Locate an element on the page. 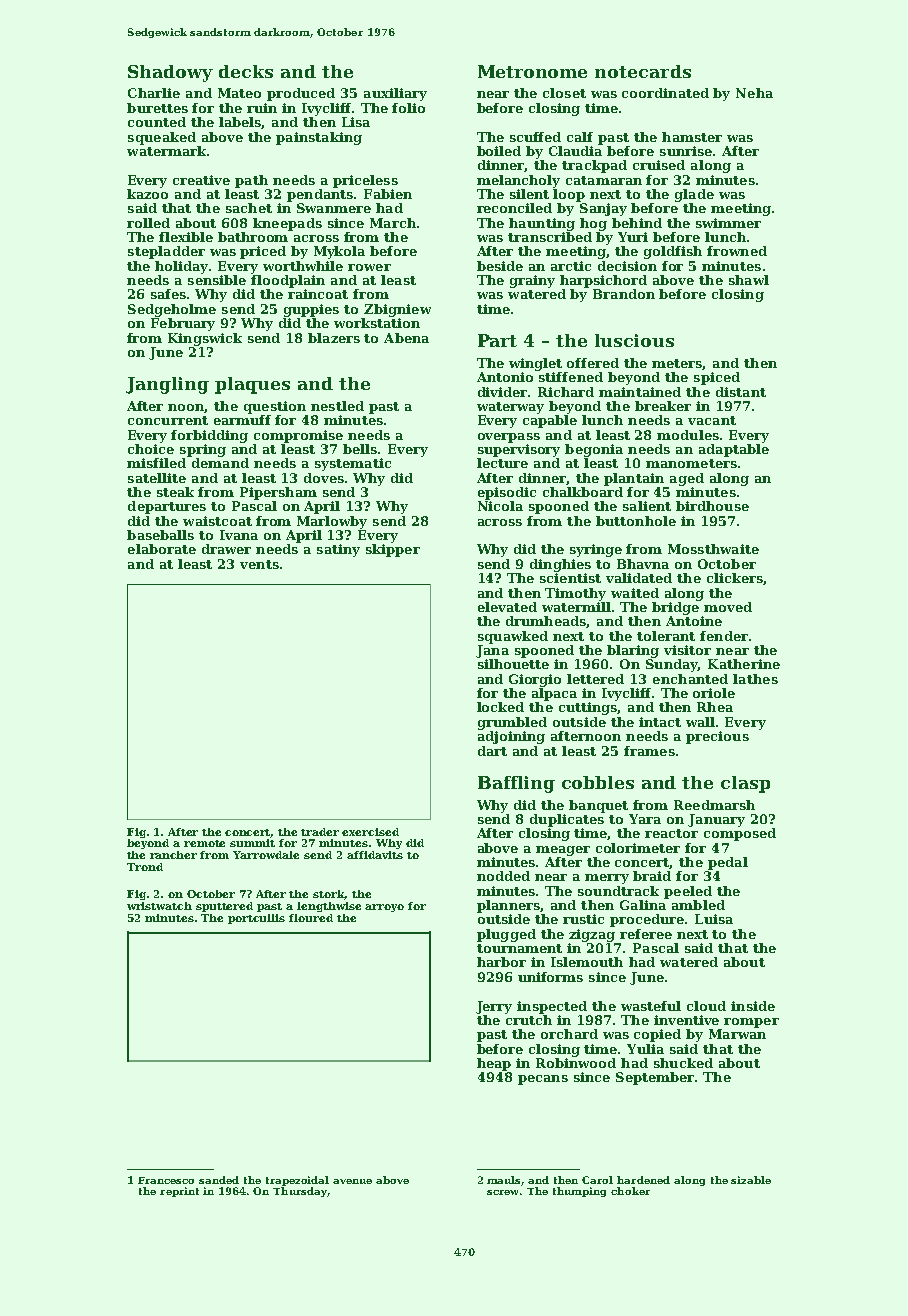 This image has height=1316, width=908. Thursday is located at coordinates (300, 1192).
